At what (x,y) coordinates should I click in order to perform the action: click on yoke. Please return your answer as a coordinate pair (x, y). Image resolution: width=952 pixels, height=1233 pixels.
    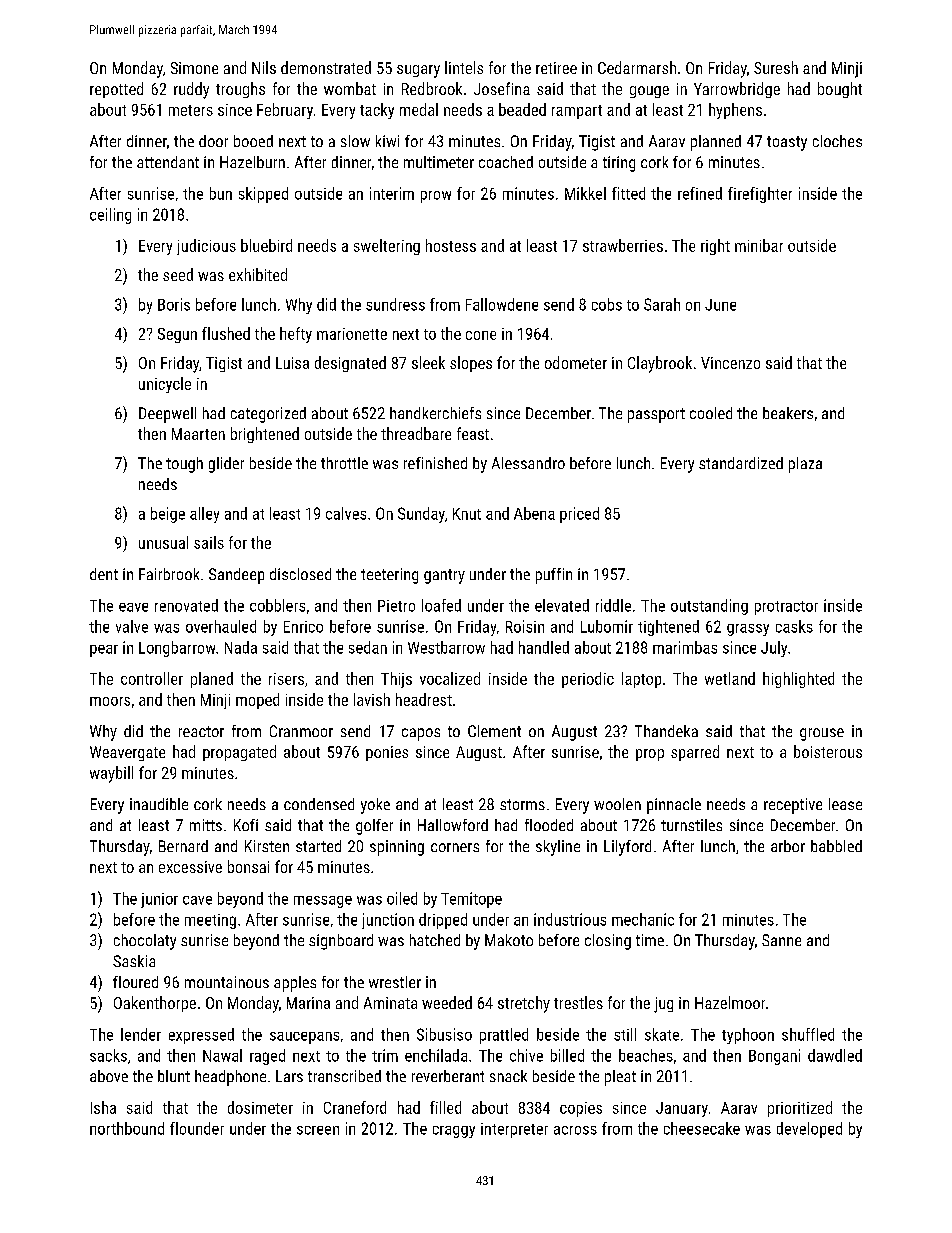
    Looking at the image, I should click on (375, 806).
